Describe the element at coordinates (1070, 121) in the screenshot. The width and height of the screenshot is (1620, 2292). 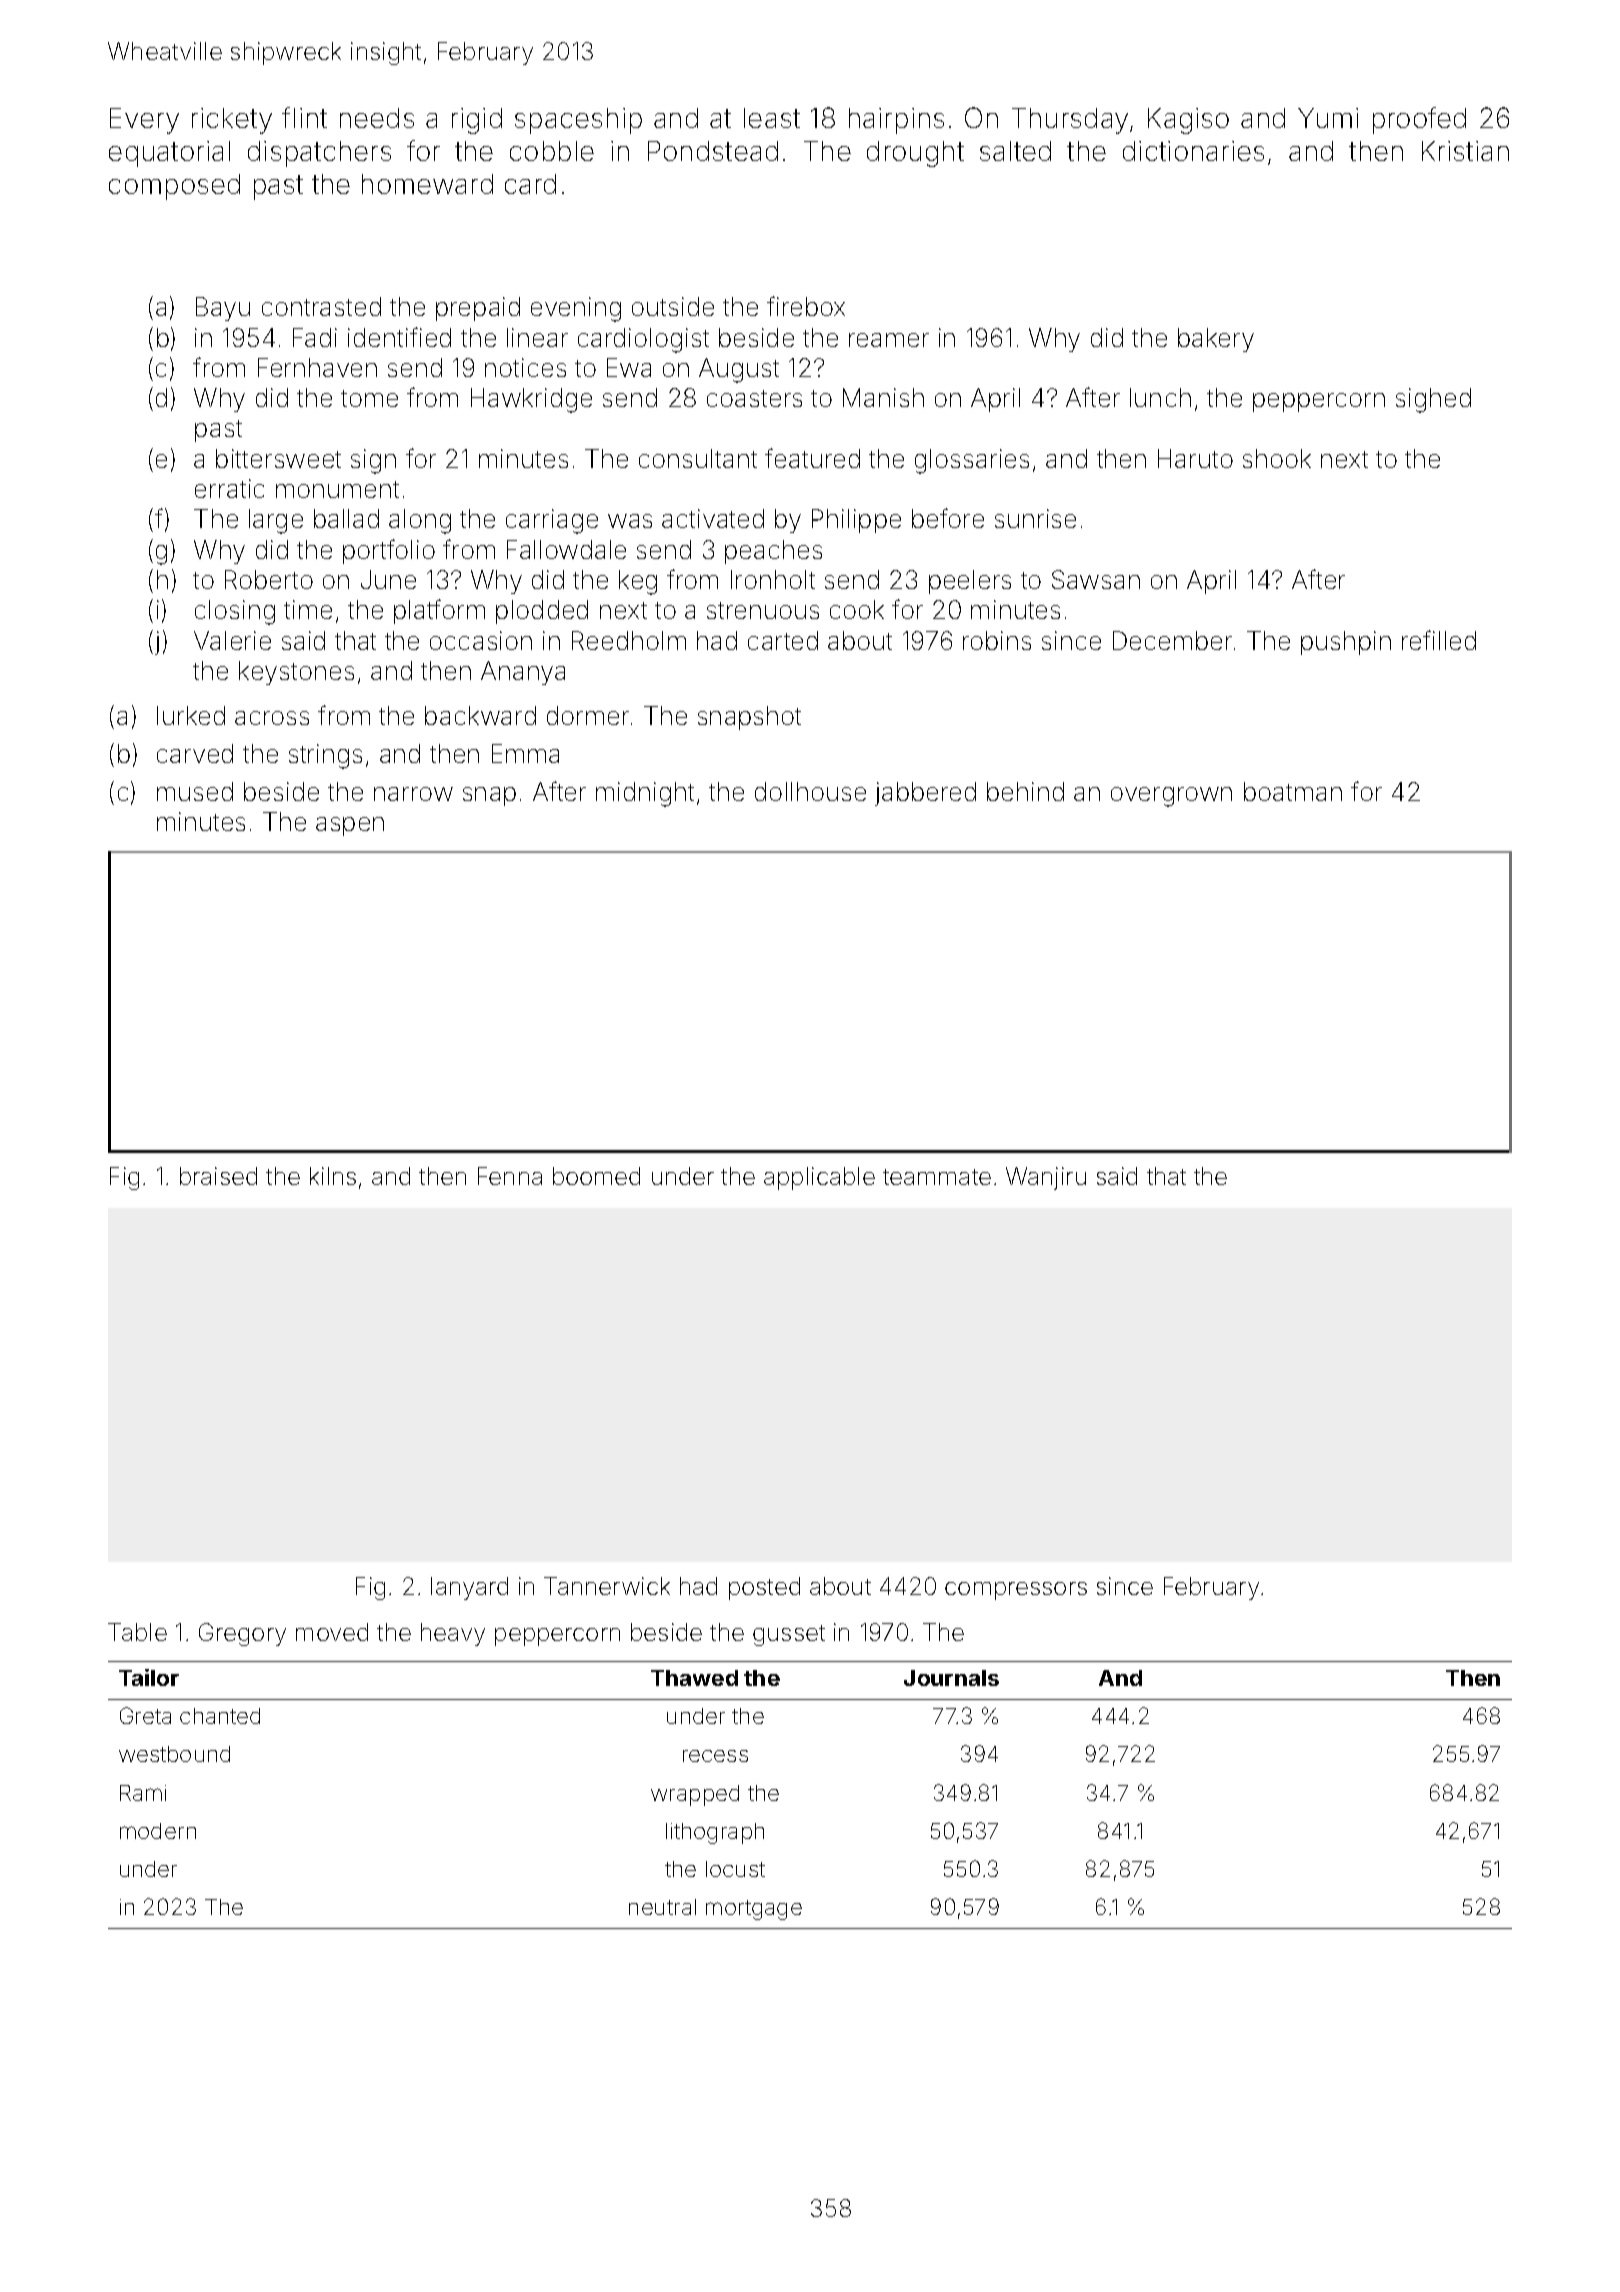
I see `Thursday` at that location.
